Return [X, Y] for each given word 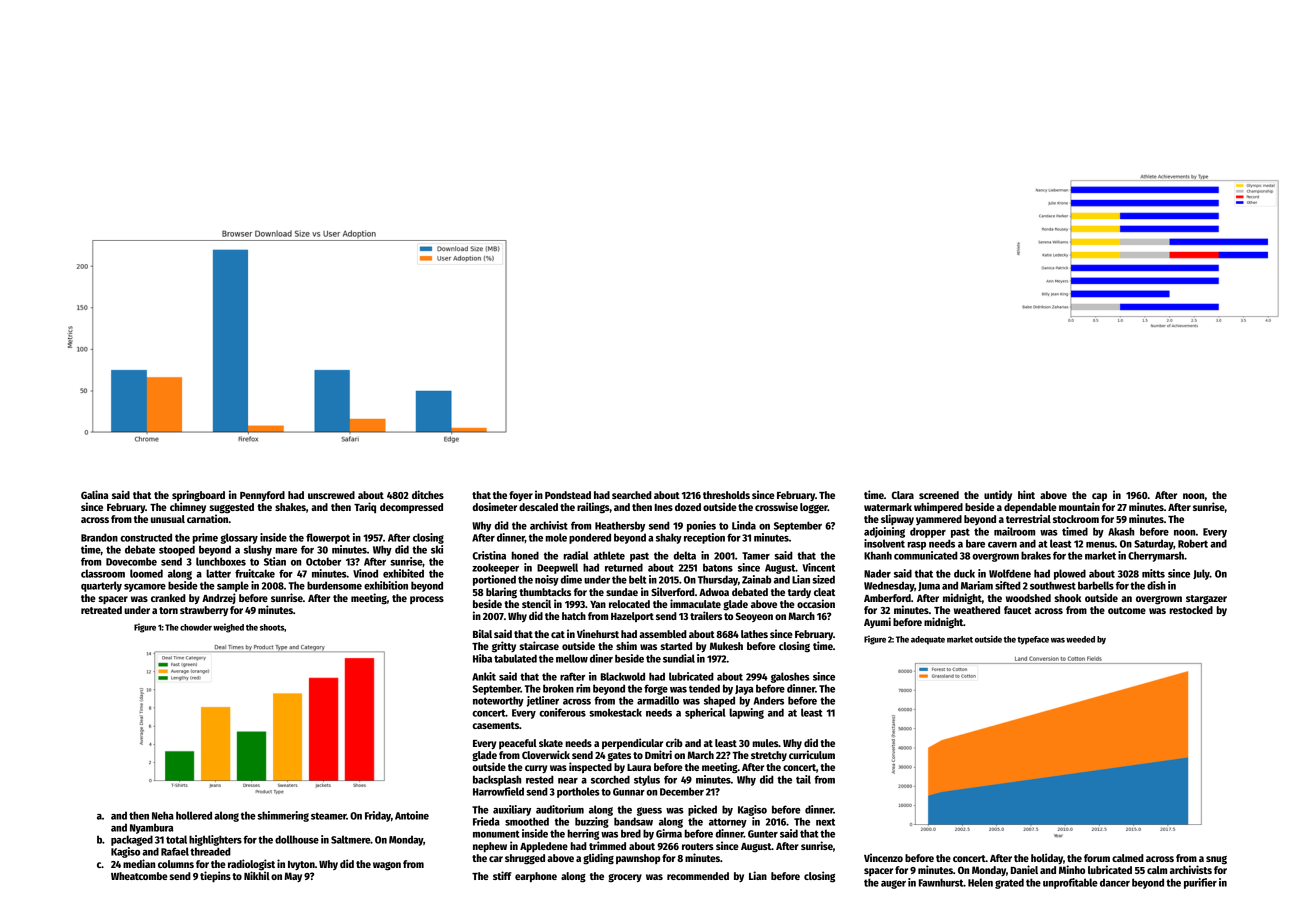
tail [803, 779]
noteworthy [498, 701]
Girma [669, 833]
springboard [198, 496]
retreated [101, 610]
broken [558, 688]
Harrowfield [498, 791]
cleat [824, 592]
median [139, 863]
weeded [1080, 639]
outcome [1127, 610]
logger [814, 508]
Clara [902, 495]
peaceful [518, 744]
